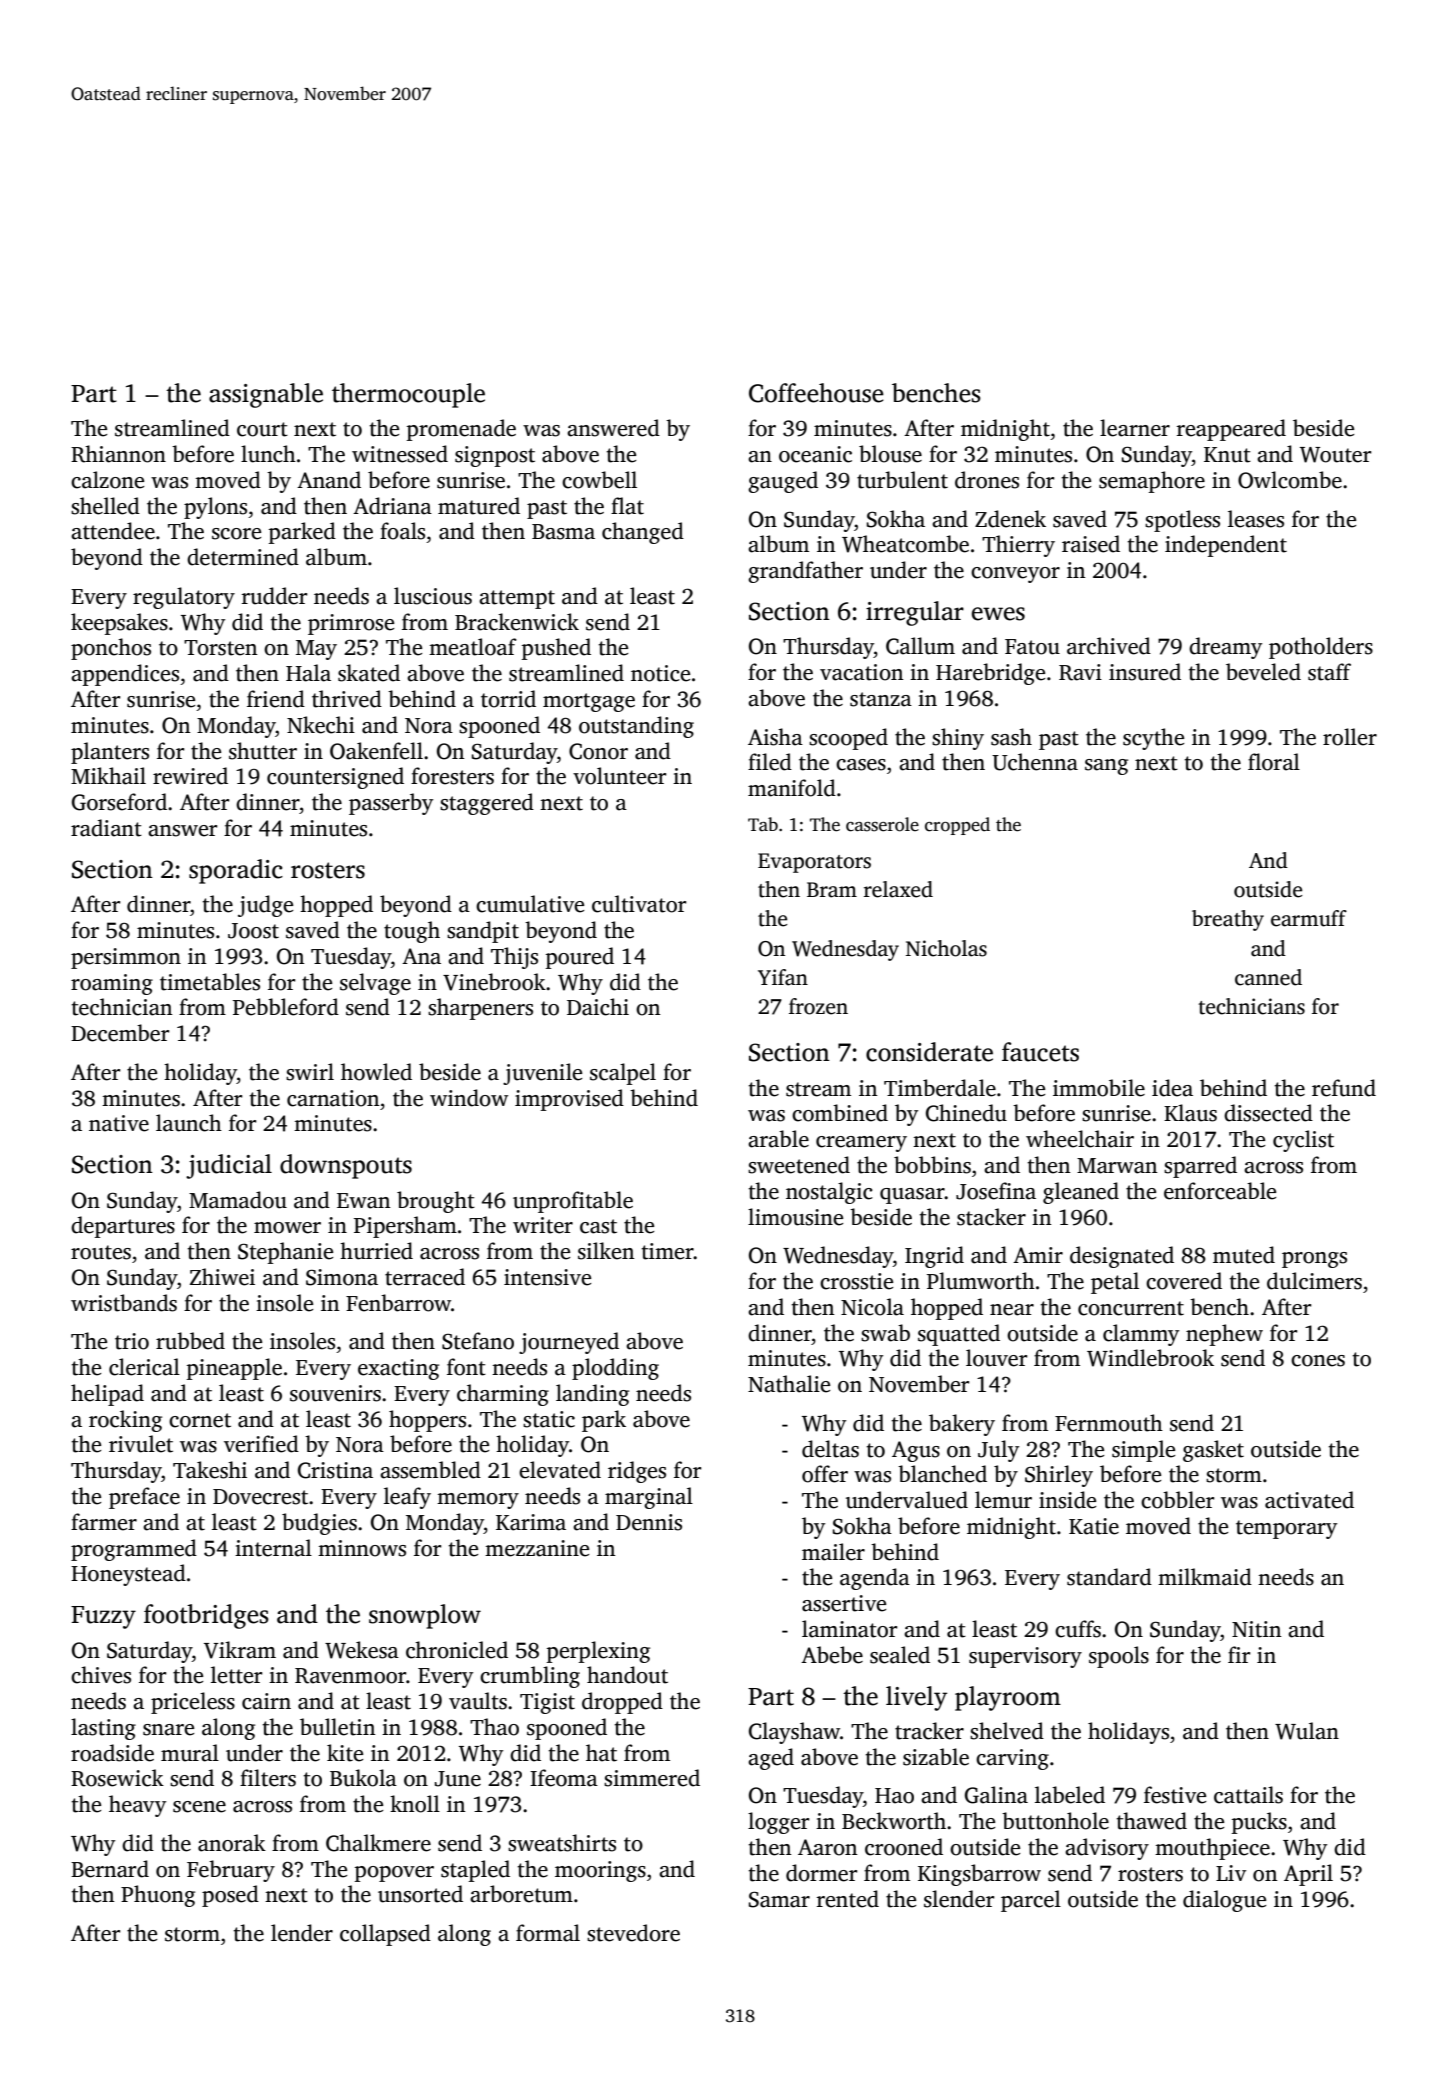  I want to click on scene, so click(199, 1807).
